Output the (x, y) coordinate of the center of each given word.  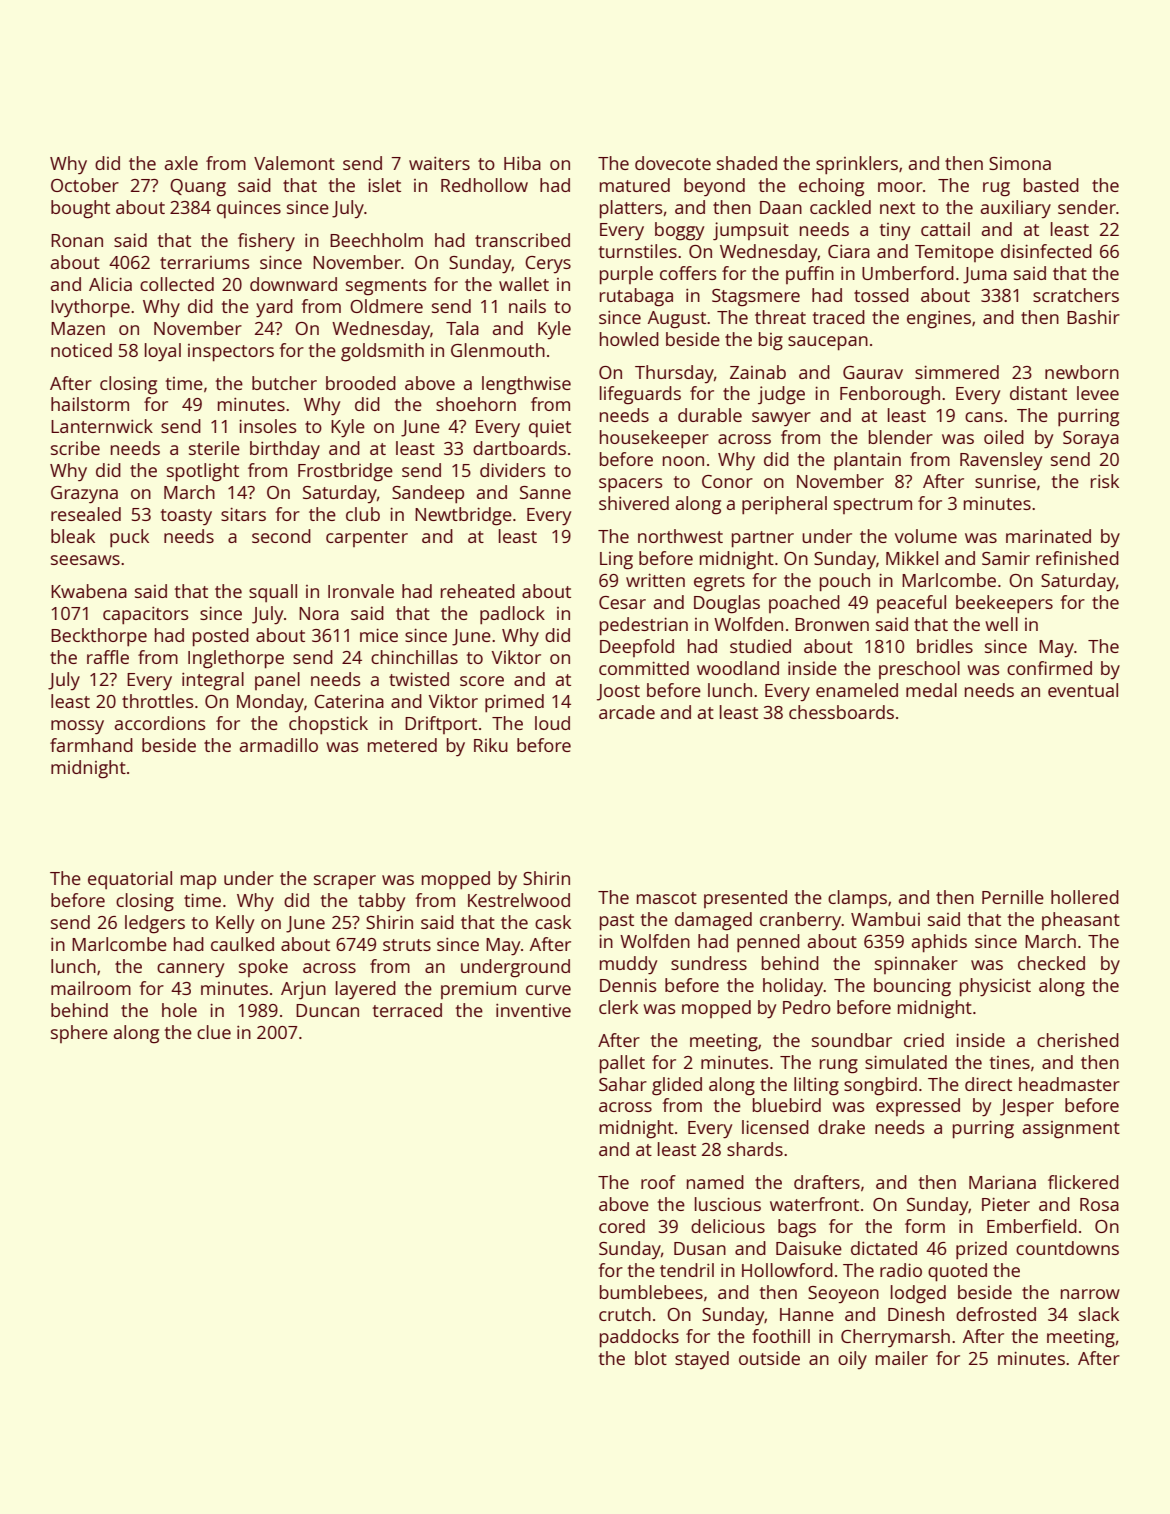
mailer (902, 1358)
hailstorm (90, 404)
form (925, 1226)
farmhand (91, 745)
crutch (625, 1314)
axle (181, 163)
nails (527, 306)
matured (635, 185)
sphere (79, 1034)
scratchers (1076, 295)
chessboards (841, 712)
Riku (491, 745)
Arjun (303, 990)
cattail (945, 229)
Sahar (623, 1084)
